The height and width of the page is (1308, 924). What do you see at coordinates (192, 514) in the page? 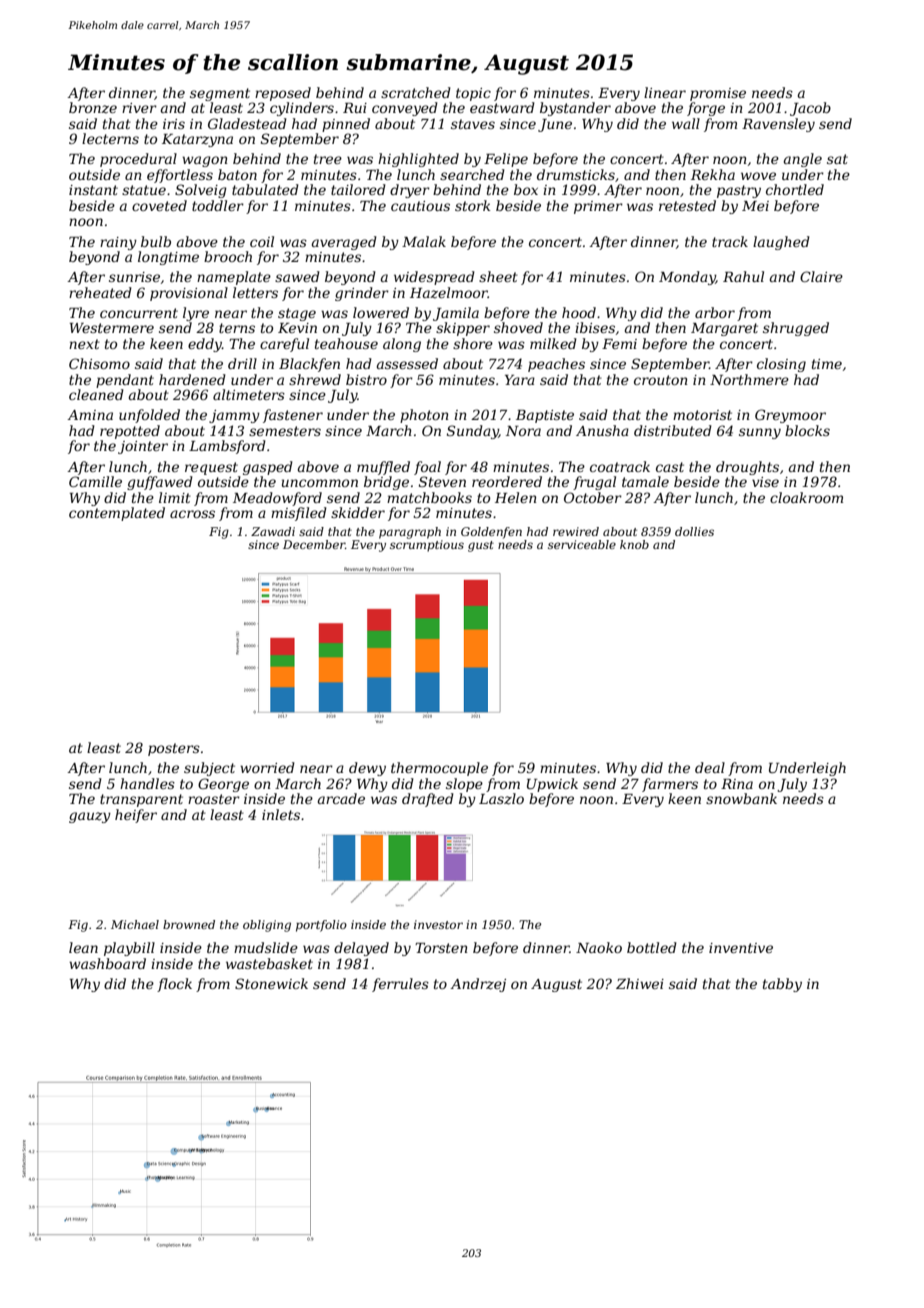
I see `across` at bounding box center [192, 514].
